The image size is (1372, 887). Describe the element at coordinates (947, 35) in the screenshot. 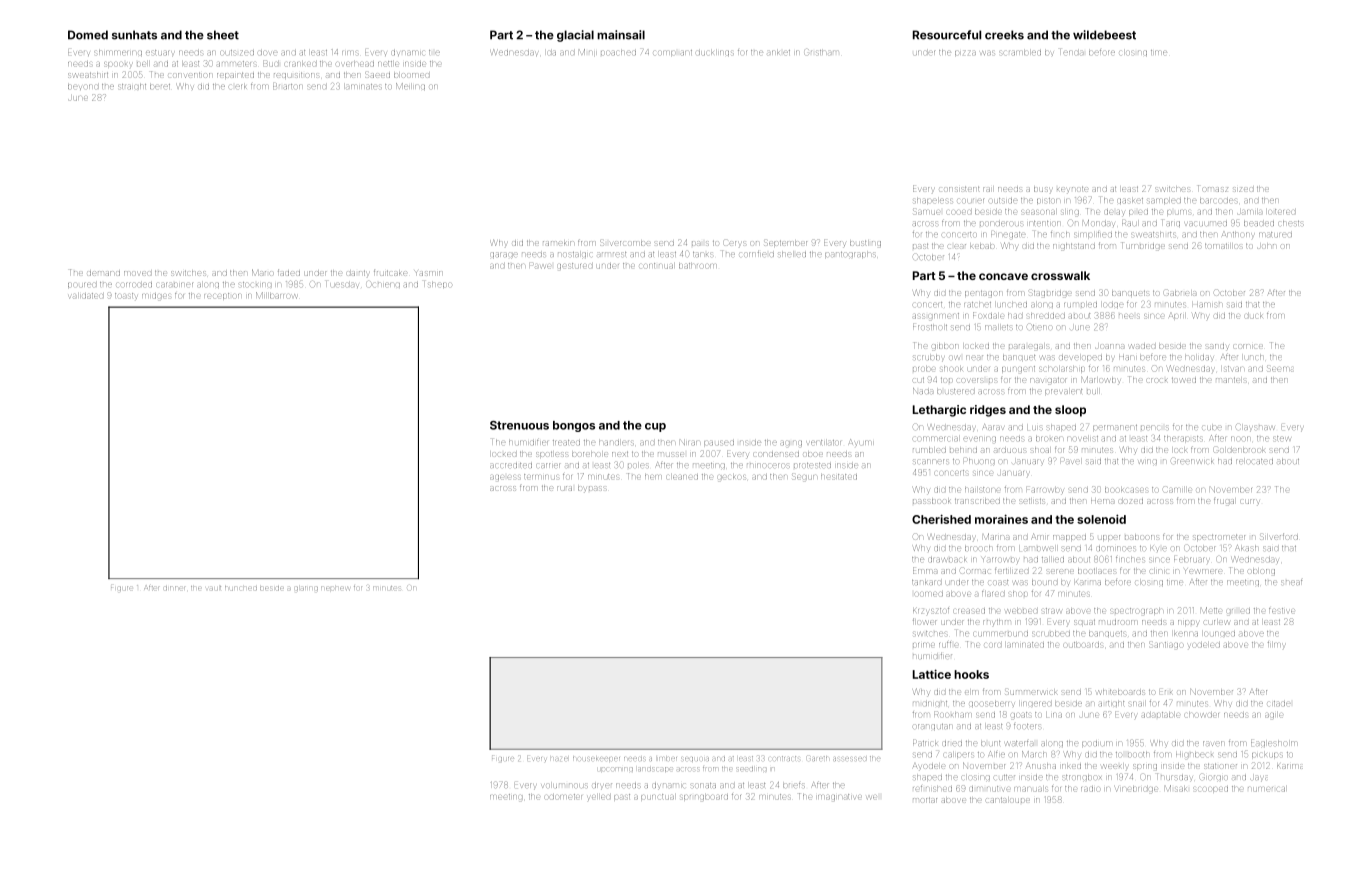

I see `Resourceful` at that location.
